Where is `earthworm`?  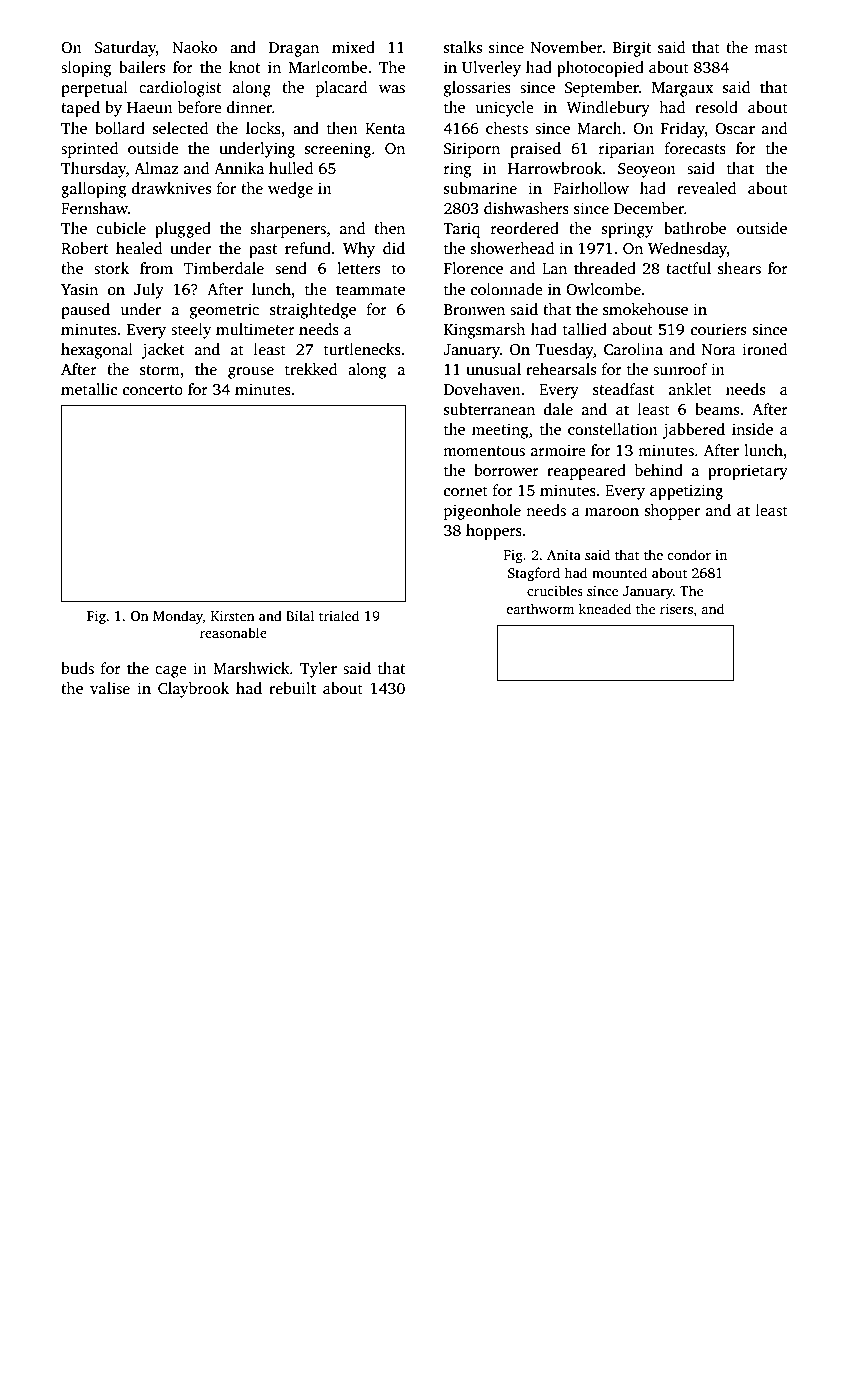
earthworm is located at coordinates (540, 608).
